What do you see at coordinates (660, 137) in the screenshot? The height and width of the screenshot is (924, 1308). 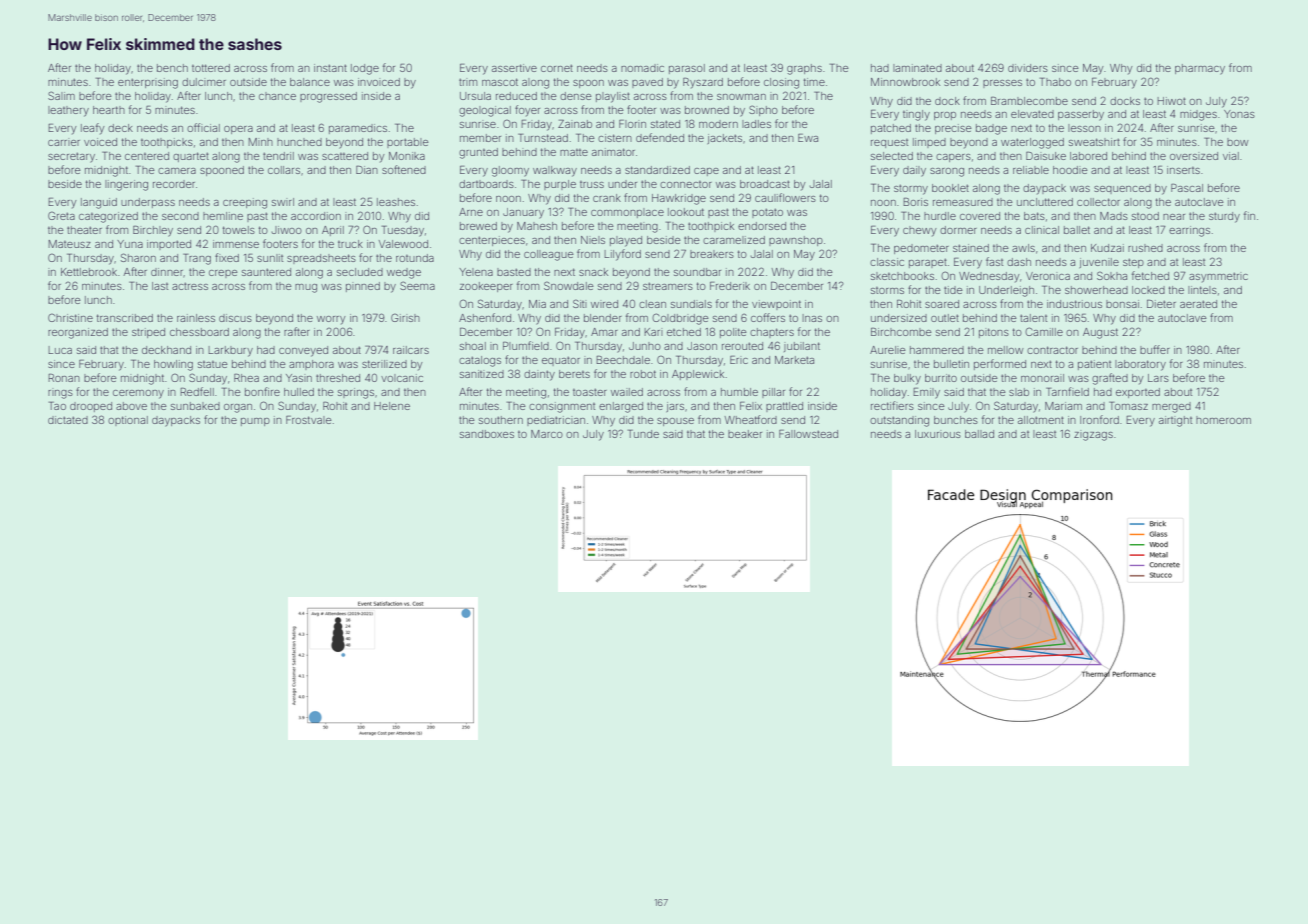 I see `defended` at bounding box center [660, 137].
